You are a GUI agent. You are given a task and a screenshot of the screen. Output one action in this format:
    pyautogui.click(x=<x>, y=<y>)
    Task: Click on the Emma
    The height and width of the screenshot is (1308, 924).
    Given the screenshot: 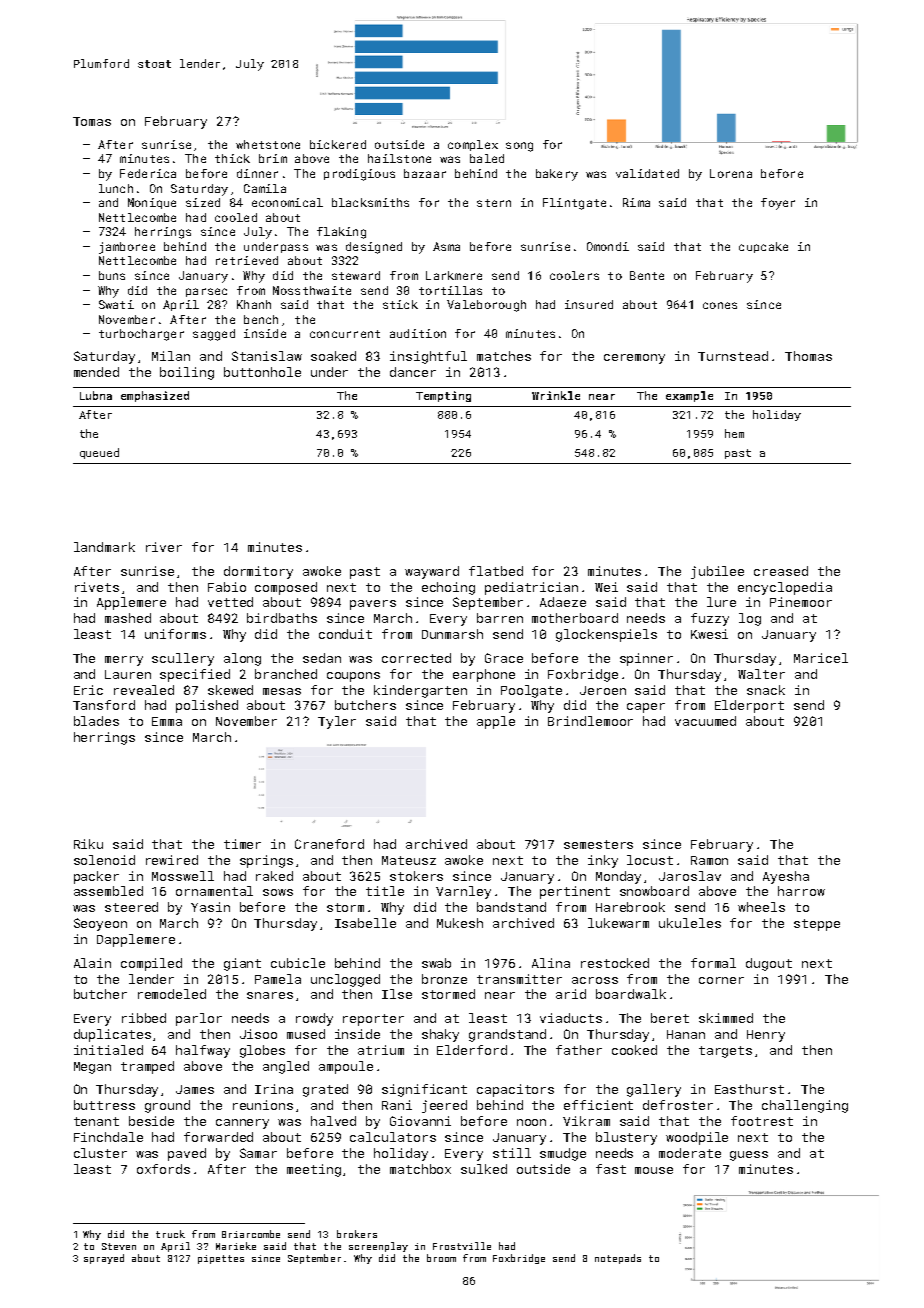 What is the action you would take?
    pyautogui.click(x=167, y=721)
